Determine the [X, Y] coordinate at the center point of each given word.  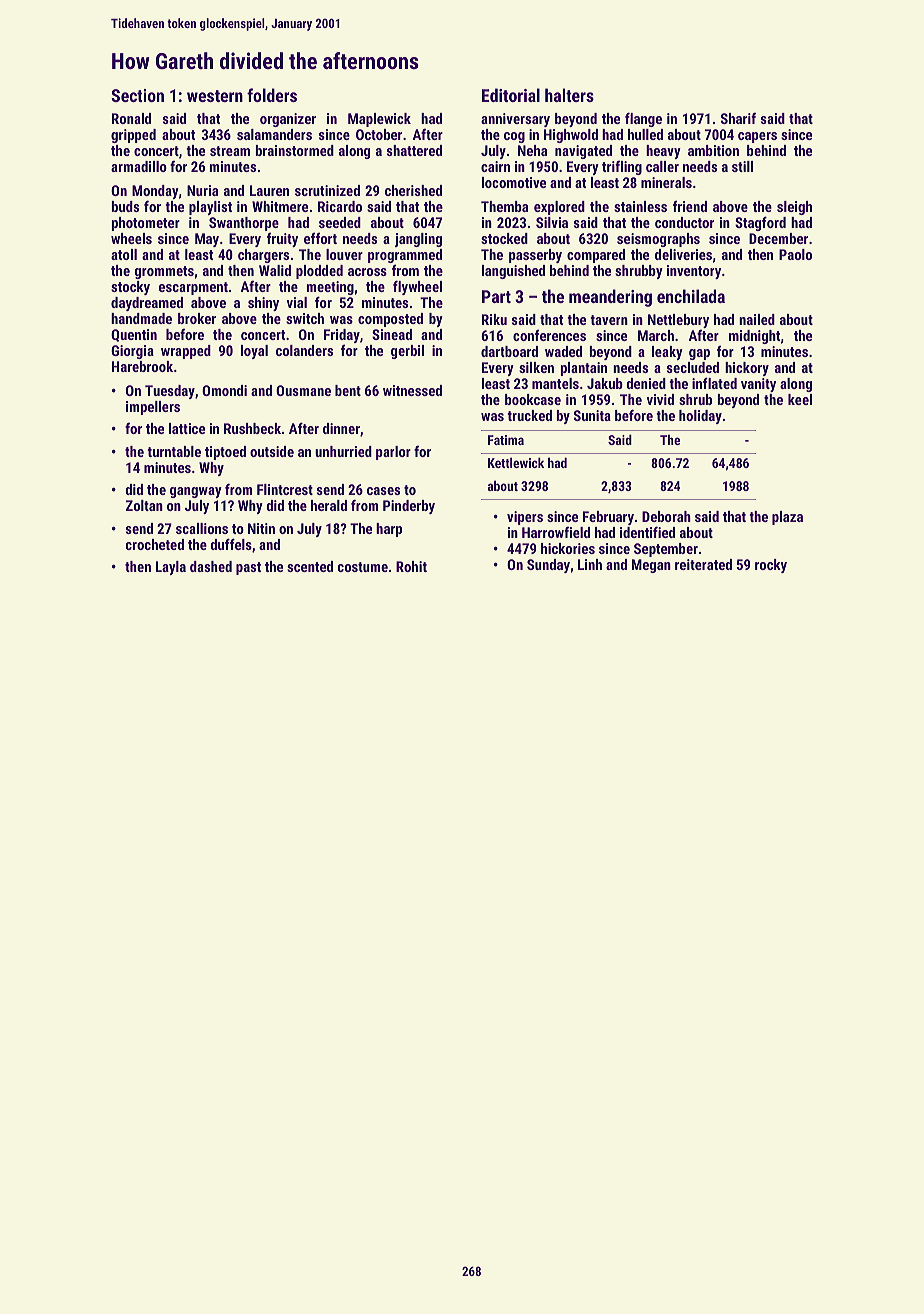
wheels [131, 238]
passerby [535, 256]
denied [646, 383]
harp [389, 530]
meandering [610, 298]
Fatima [506, 440]
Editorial [511, 95]
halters [569, 95]
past [248, 568]
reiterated [703, 564]
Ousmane [303, 390]
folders [272, 95]
